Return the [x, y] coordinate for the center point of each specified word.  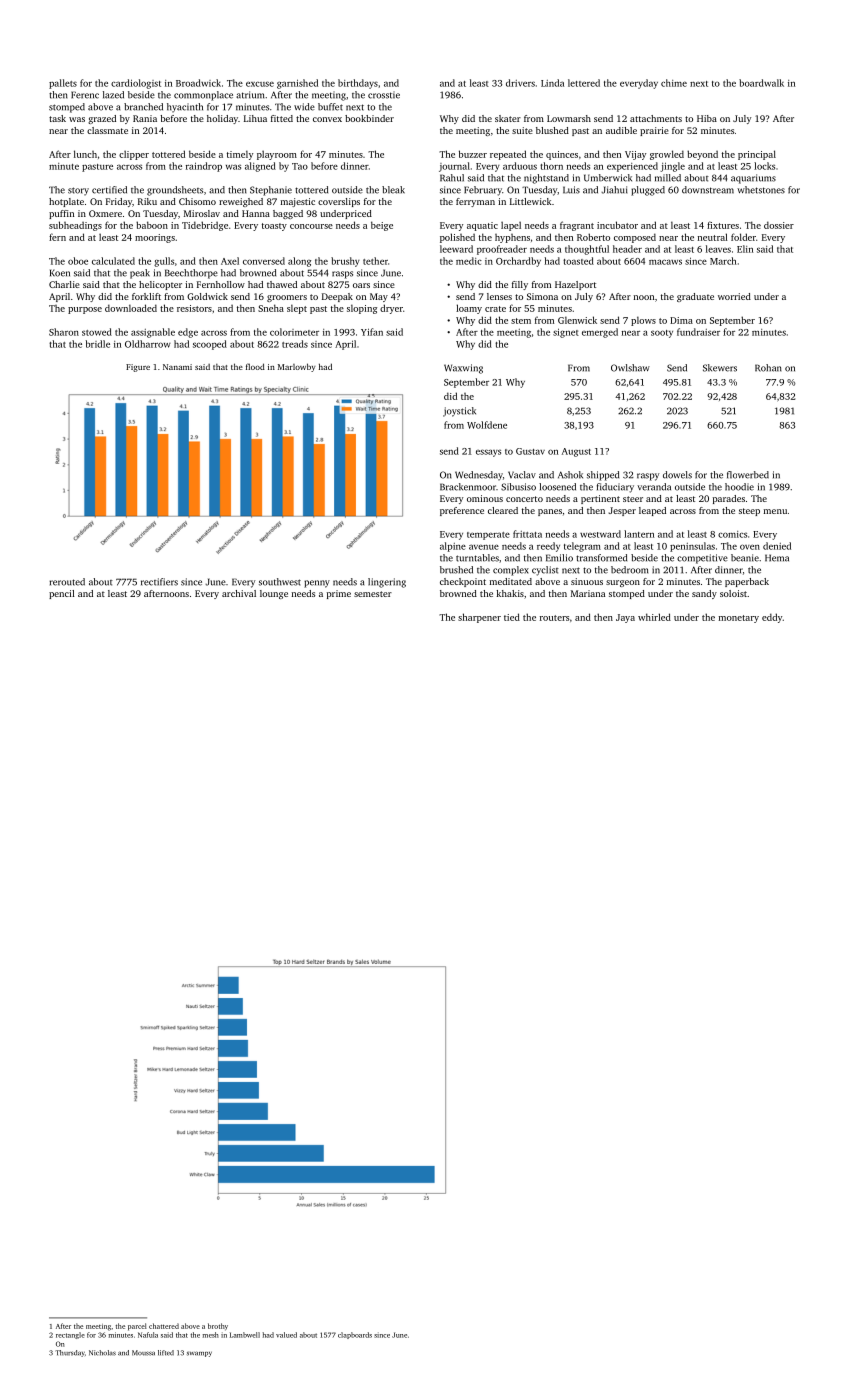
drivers [520, 83]
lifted [166, 1353]
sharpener [479, 618]
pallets [63, 84]
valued [286, 1335]
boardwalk [761, 83]
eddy [772, 618]
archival [239, 593]
